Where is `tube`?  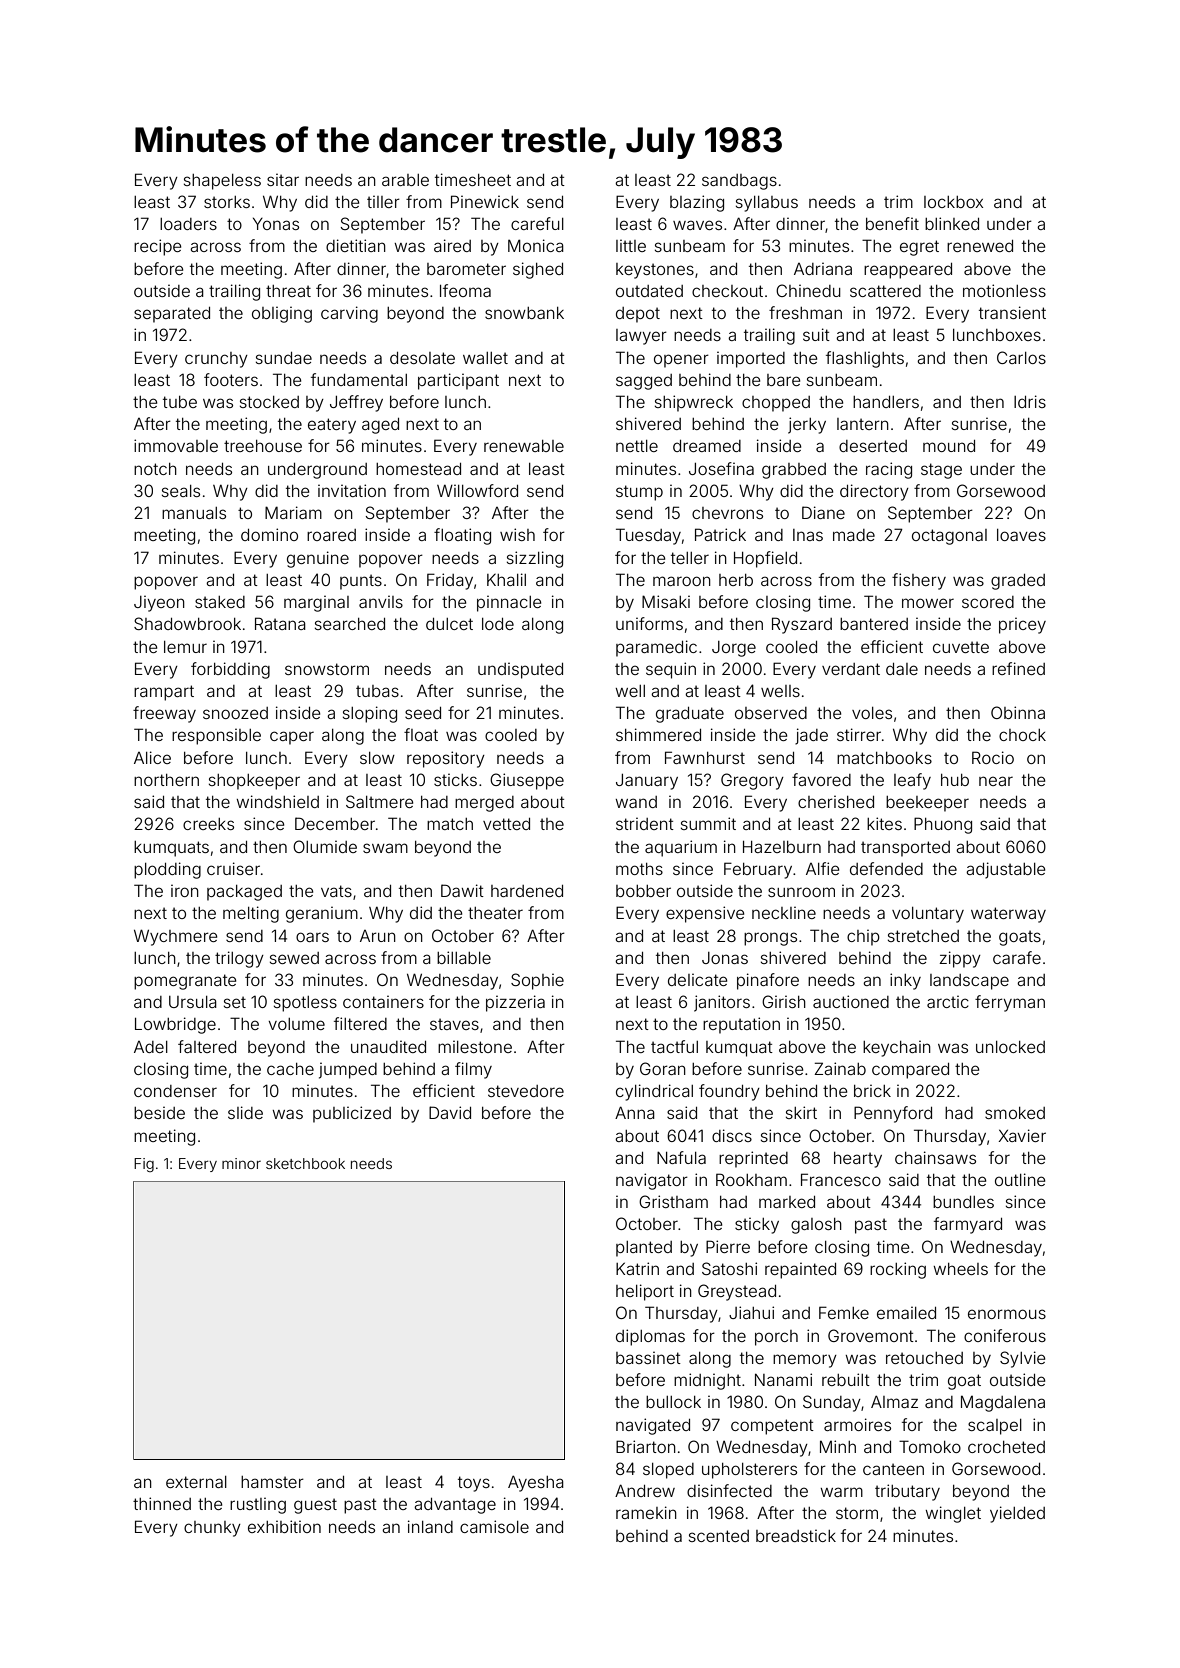 tube is located at coordinates (180, 402).
